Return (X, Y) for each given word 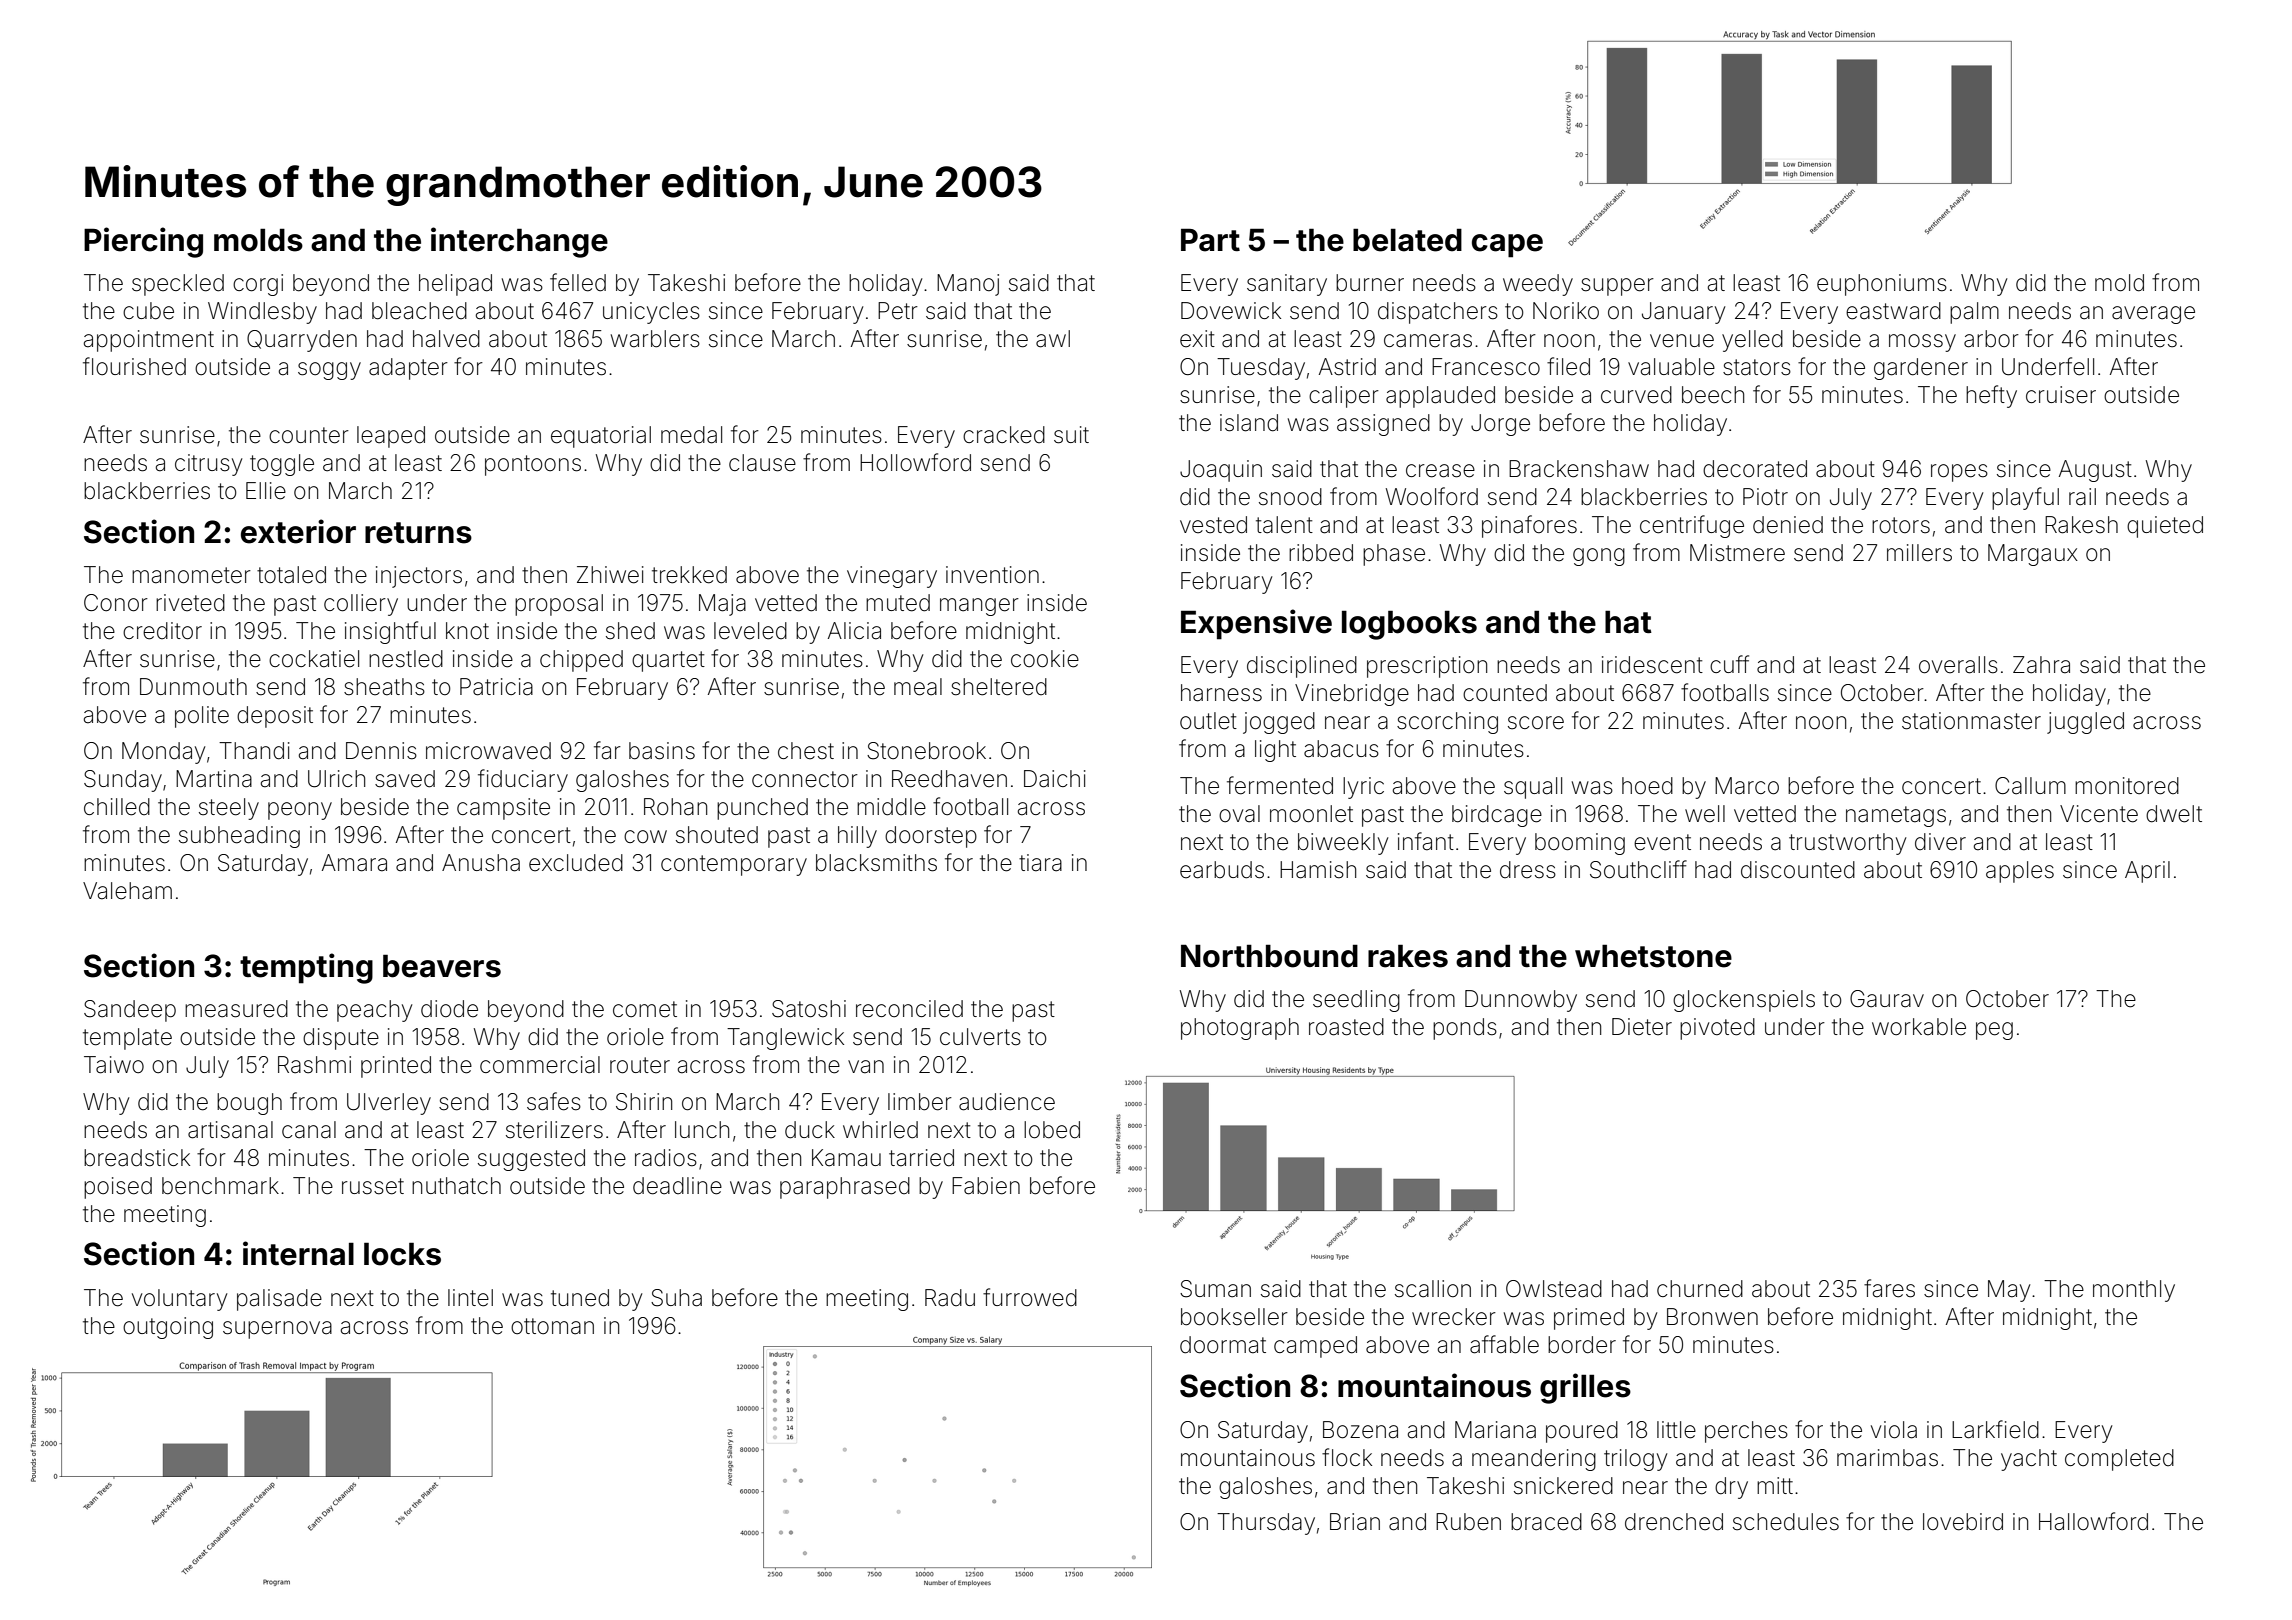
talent (1284, 525)
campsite (503, 809)
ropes (1959, 473)
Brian (1355, 1522)
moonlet (1311, 814)
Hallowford (2093, 1521)
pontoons (533, 465)
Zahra (2041, 665)
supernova (277, 1330)
